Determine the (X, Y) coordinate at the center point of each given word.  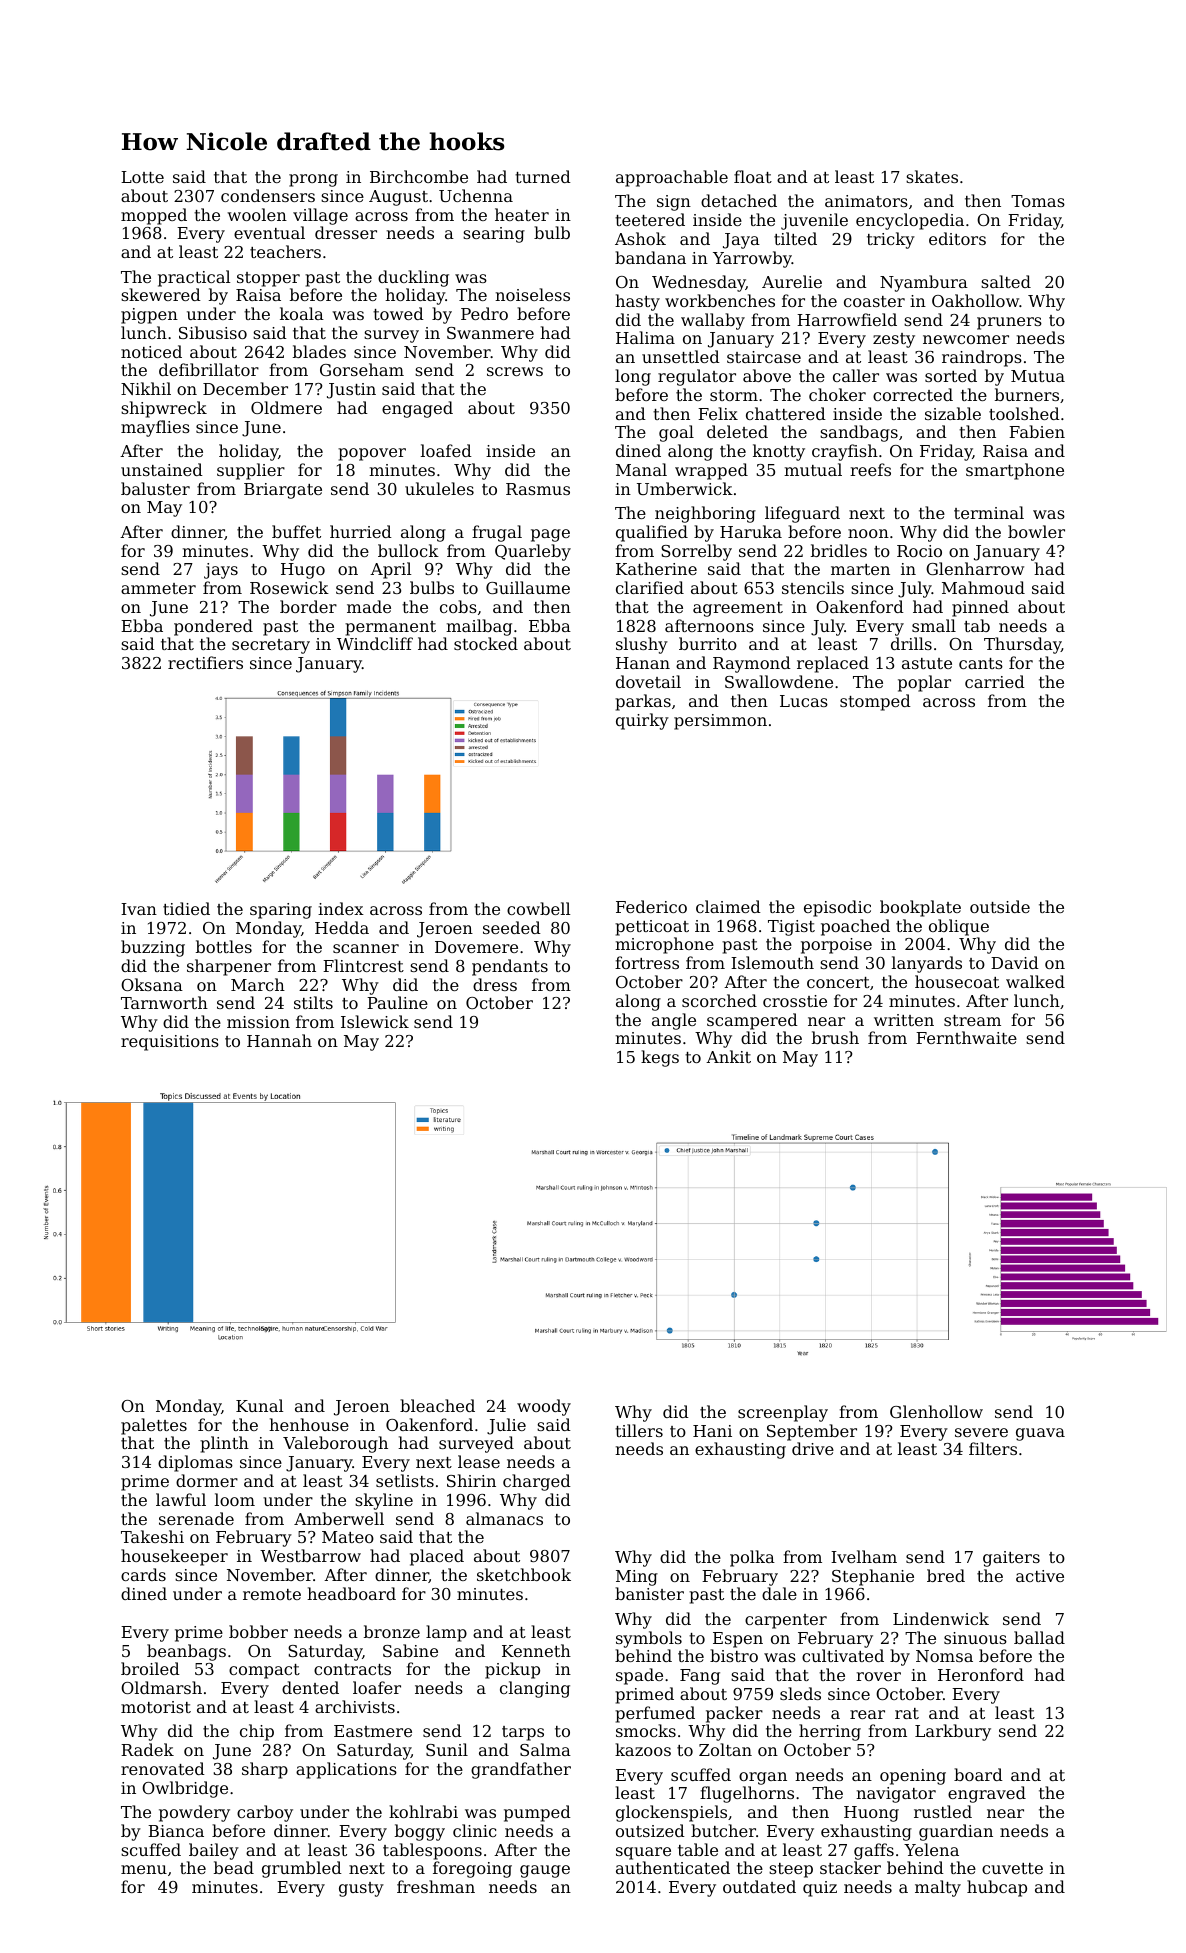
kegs (660, 1058)
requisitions (170, 1043)
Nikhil (146, 388)
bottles (224, 946)
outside (1000, 906)
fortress (647, 962)
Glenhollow (936, 1411)
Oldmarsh (161, 1687)
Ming (637, 1578)
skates (932, 176)
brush (835, 1037)
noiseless (532, 294)
